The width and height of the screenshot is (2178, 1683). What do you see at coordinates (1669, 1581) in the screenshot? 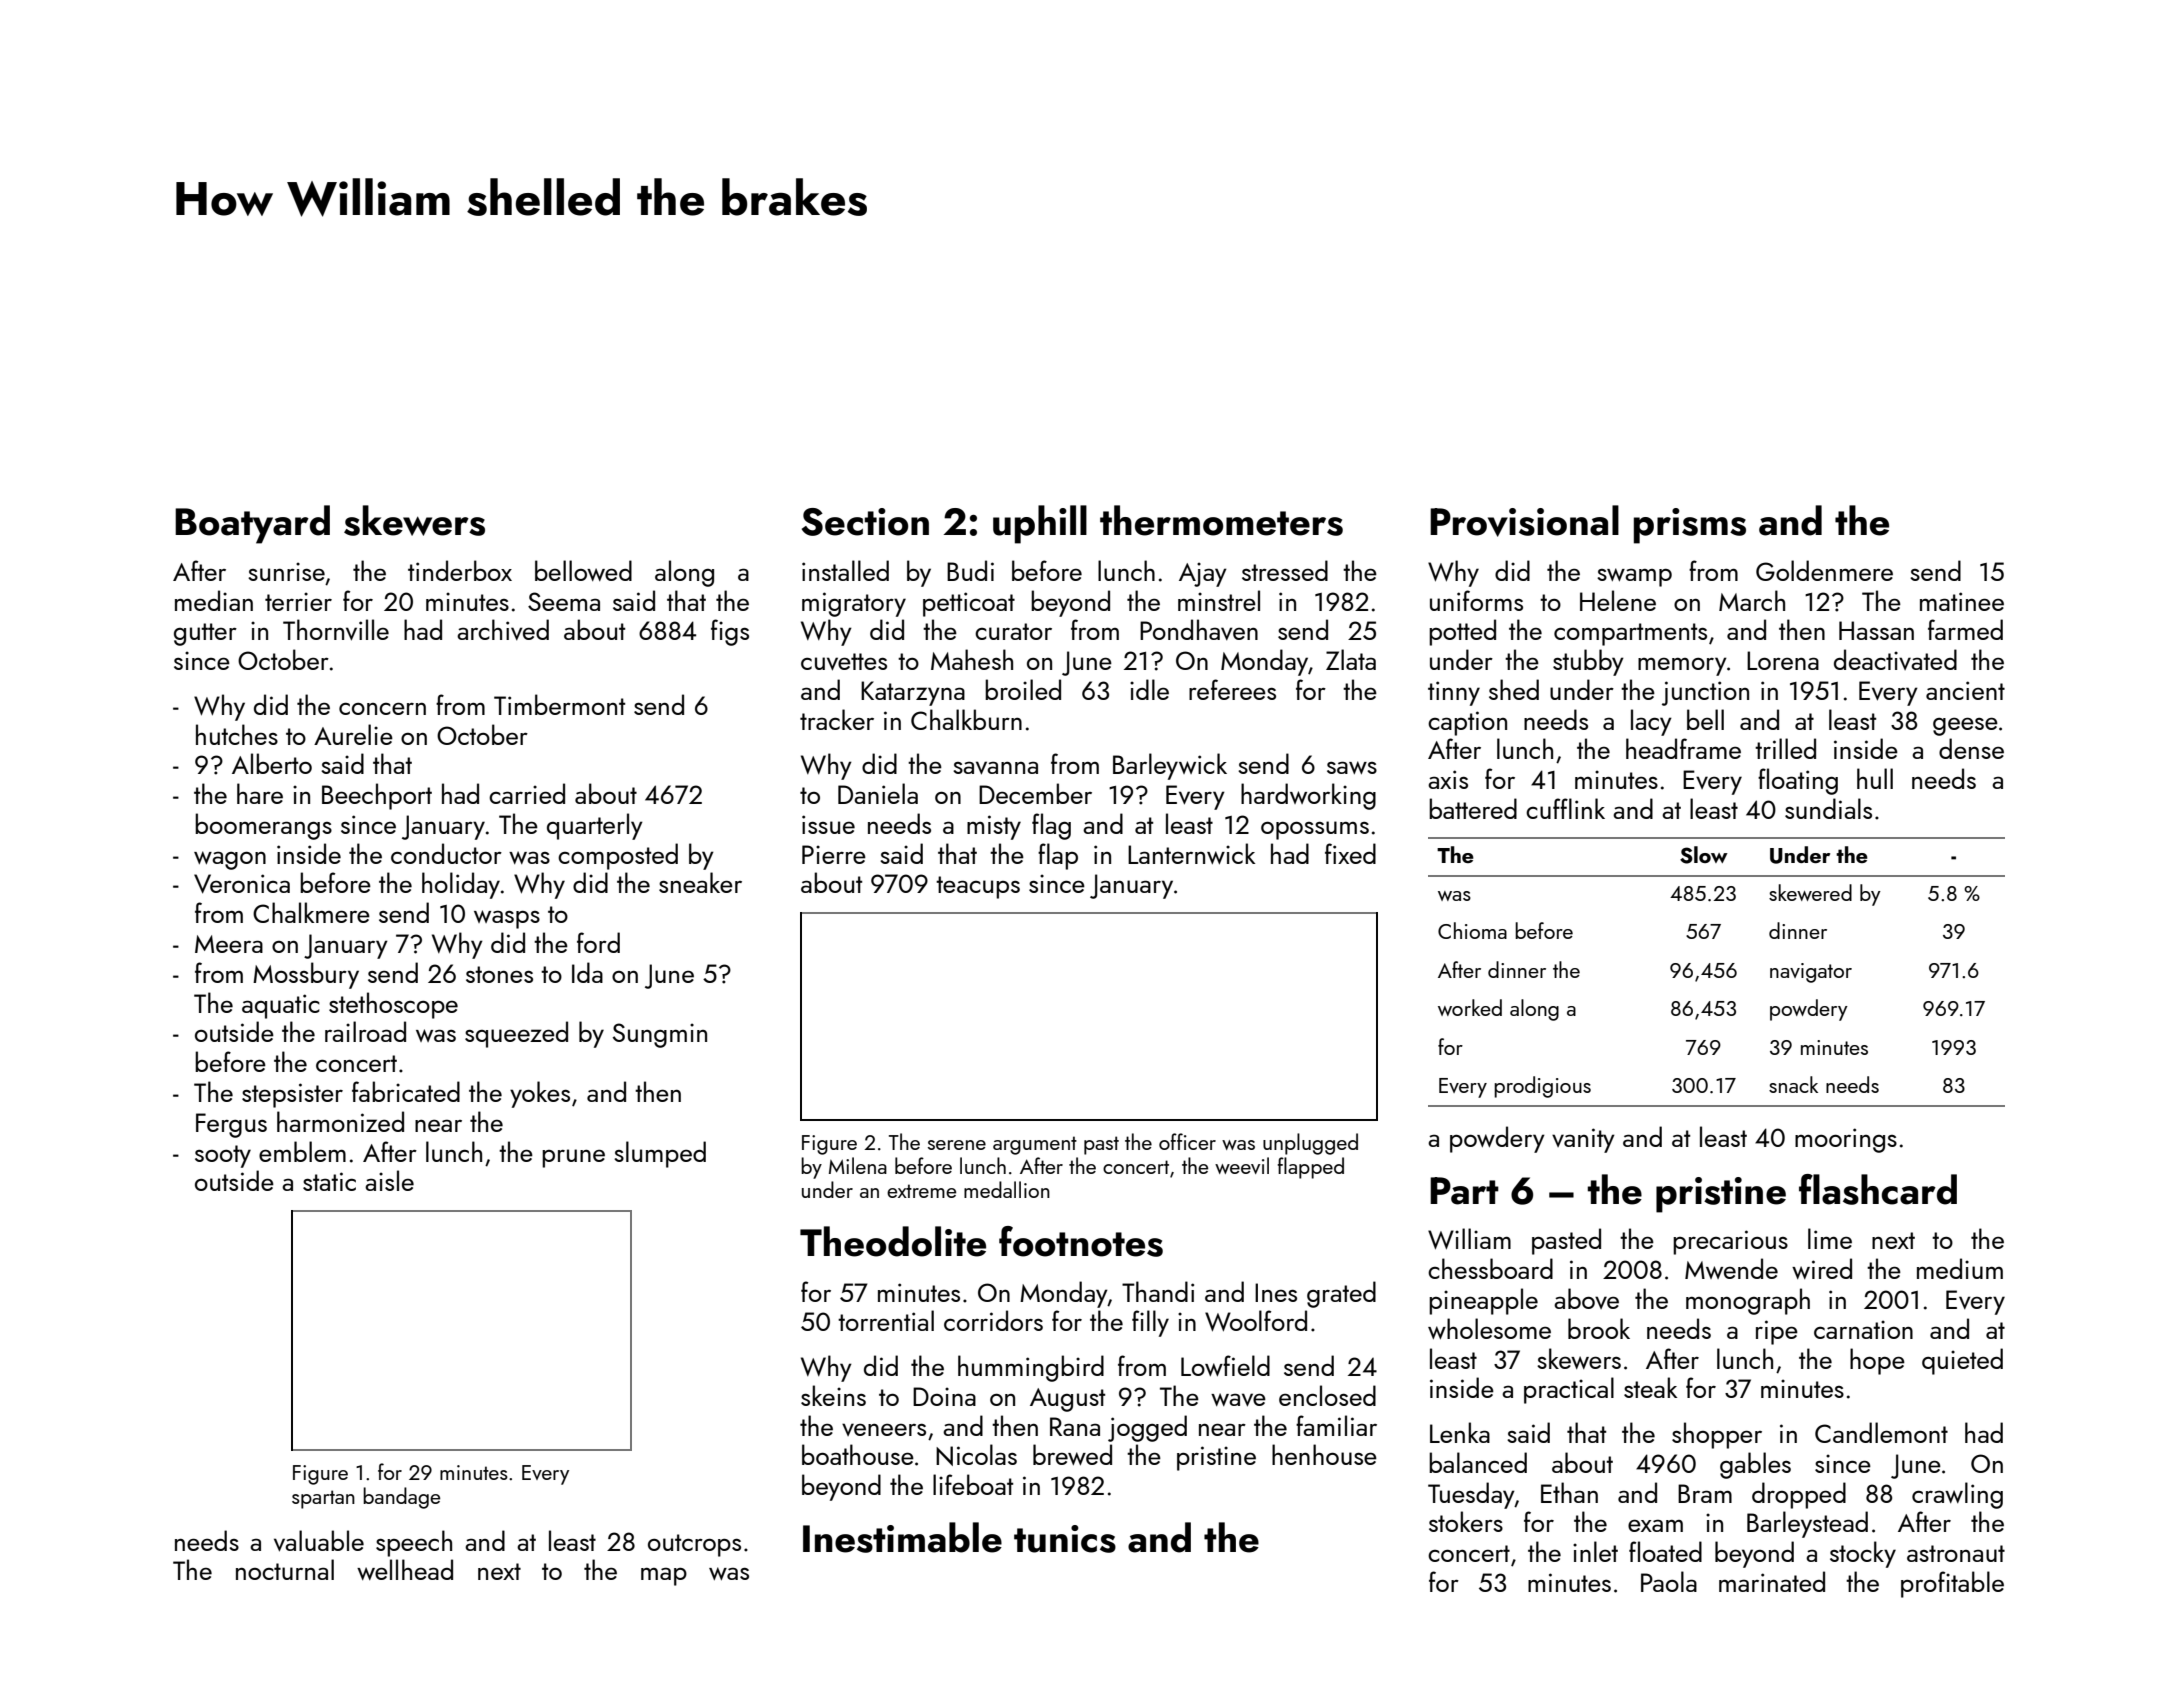
I see `Paola` at bounding box center [1669, 1581].
